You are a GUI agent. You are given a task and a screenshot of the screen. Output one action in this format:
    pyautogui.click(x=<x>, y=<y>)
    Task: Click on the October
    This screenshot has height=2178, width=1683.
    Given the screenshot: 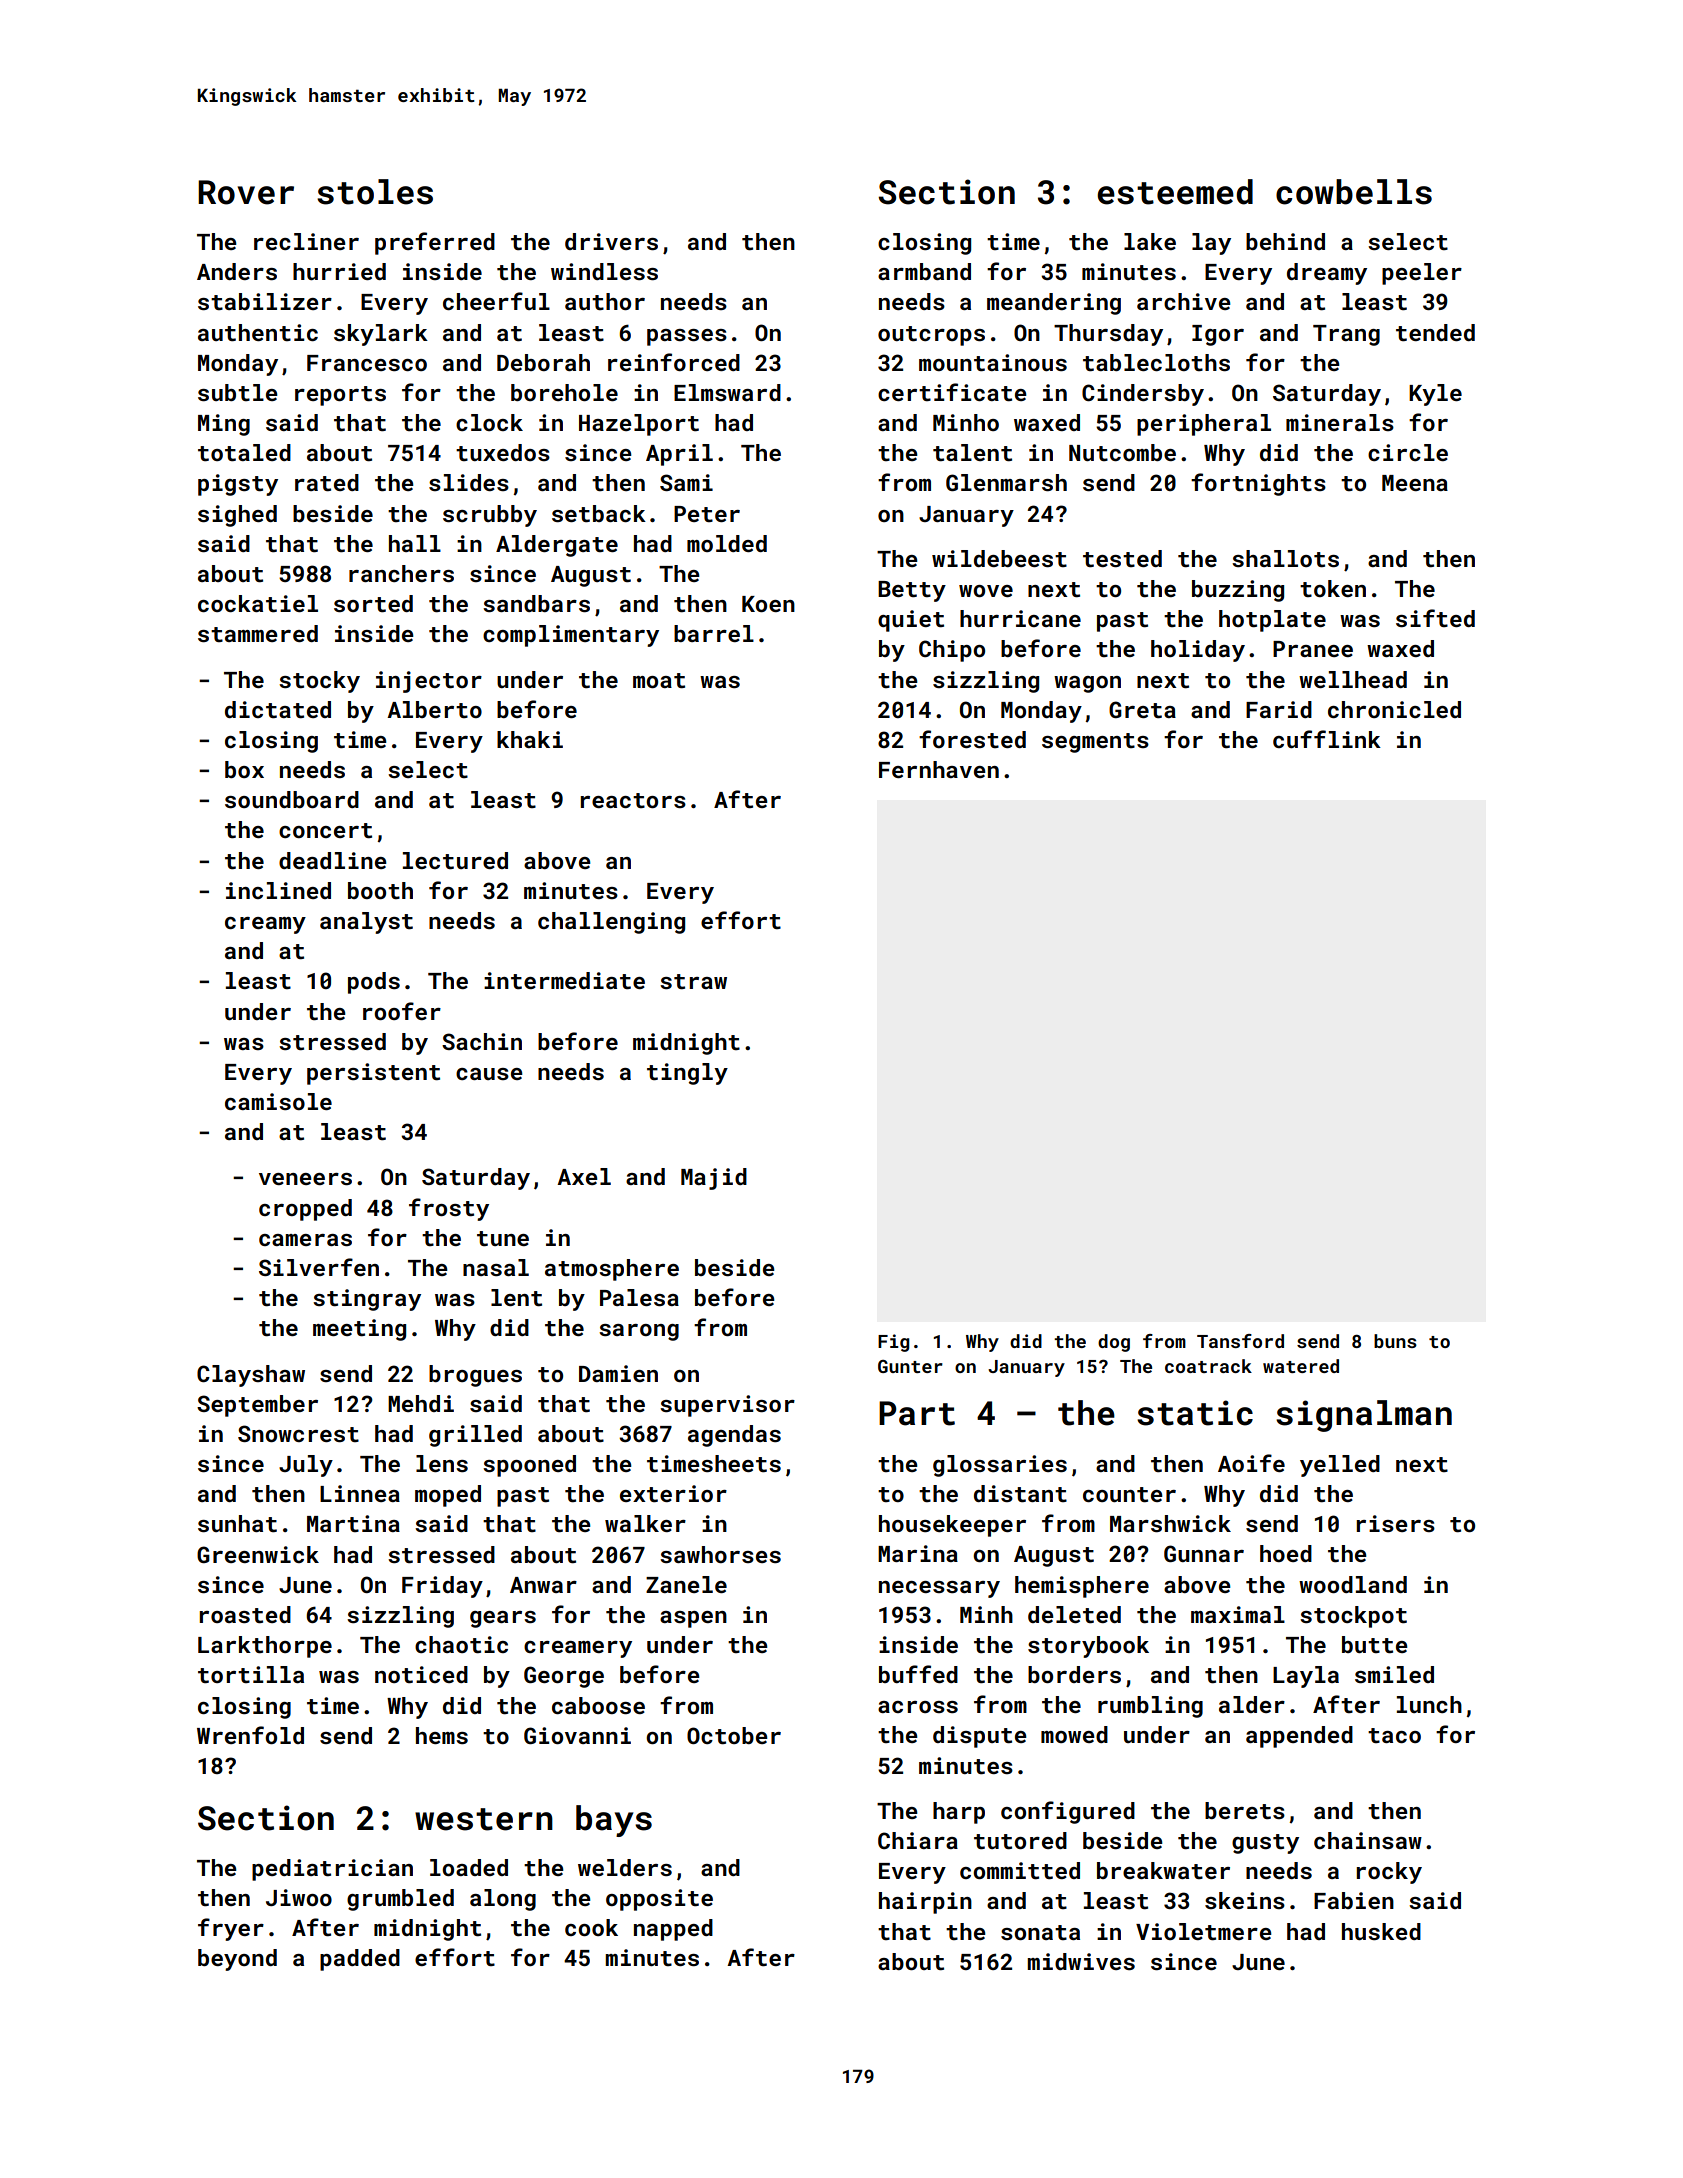 What is the action you would take?
    pyautogui.click(x=734, y=1735)
